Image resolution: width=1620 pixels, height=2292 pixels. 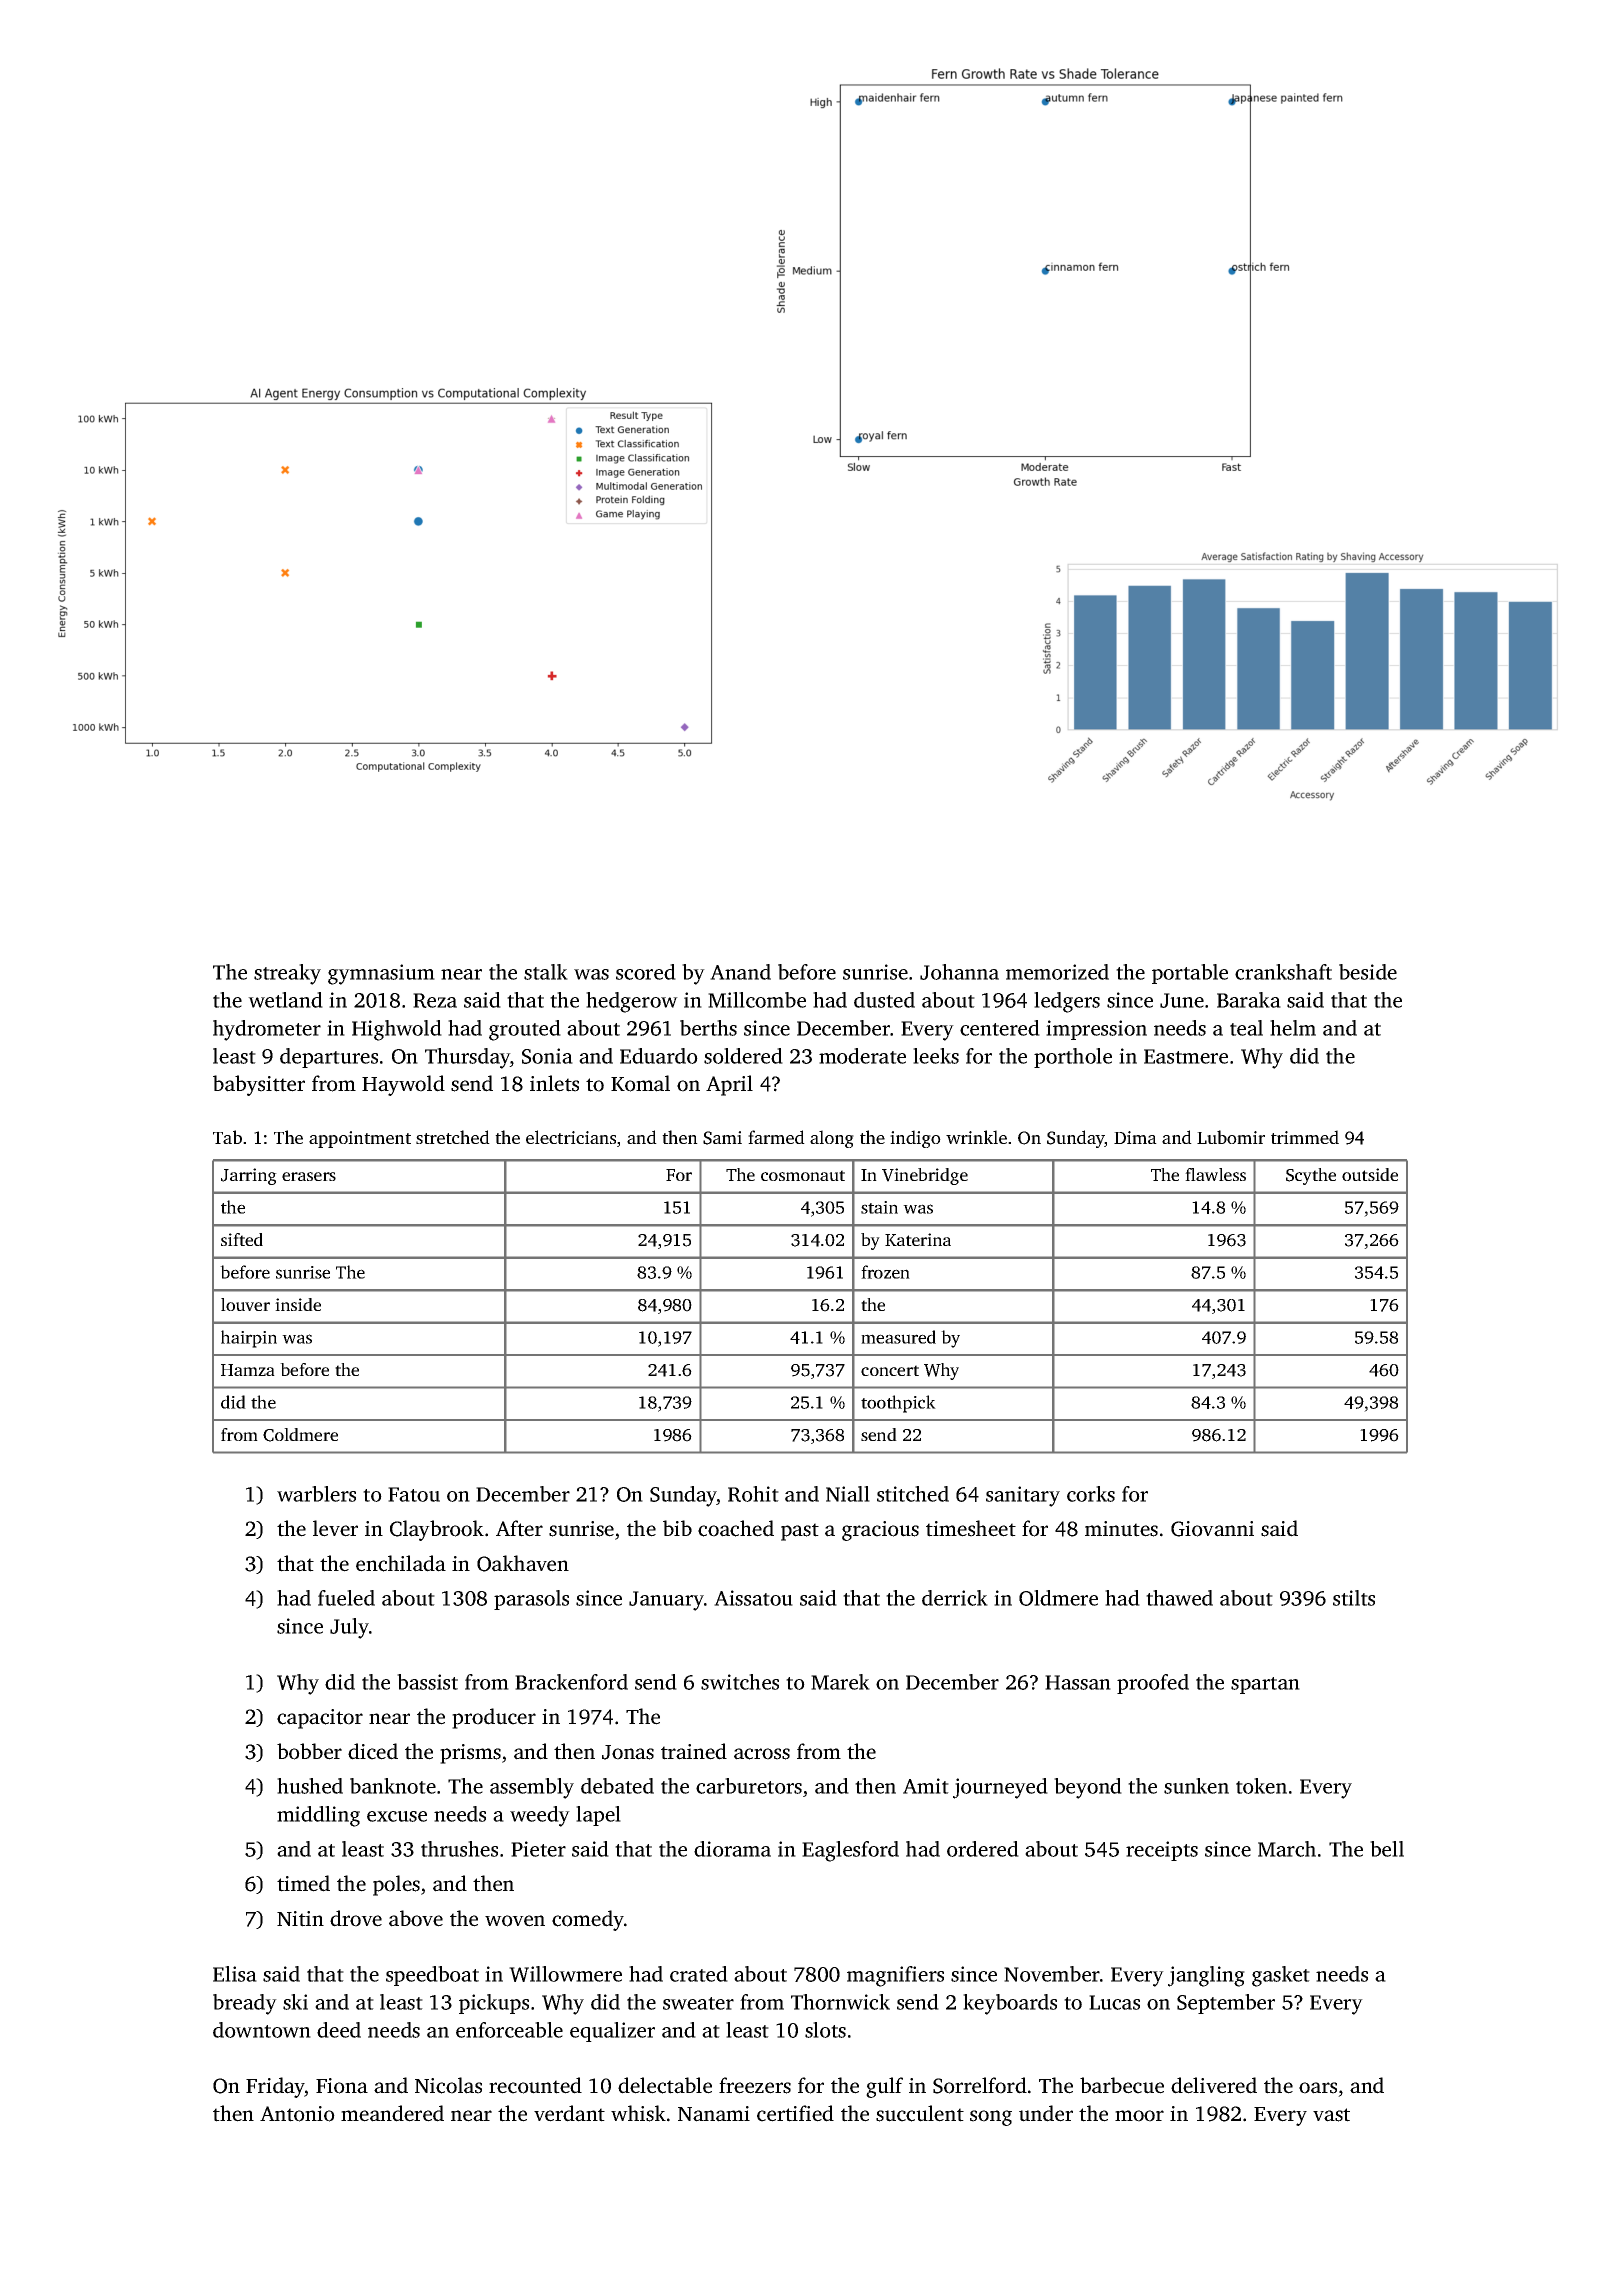 I want to click on oars, so click(x=1318, y=2088).
